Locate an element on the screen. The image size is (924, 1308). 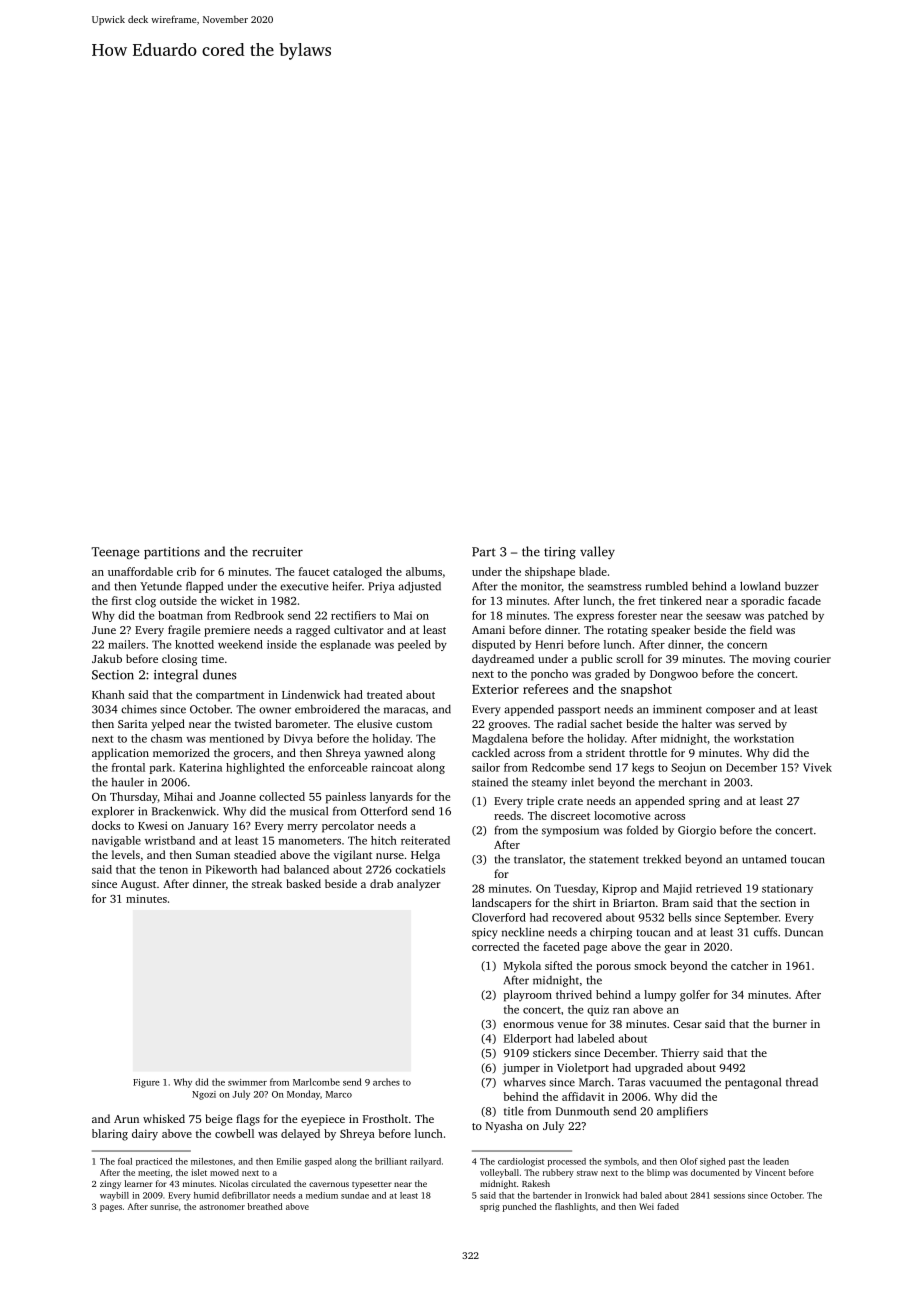
Duncan is located at coordinates (804, 932).
